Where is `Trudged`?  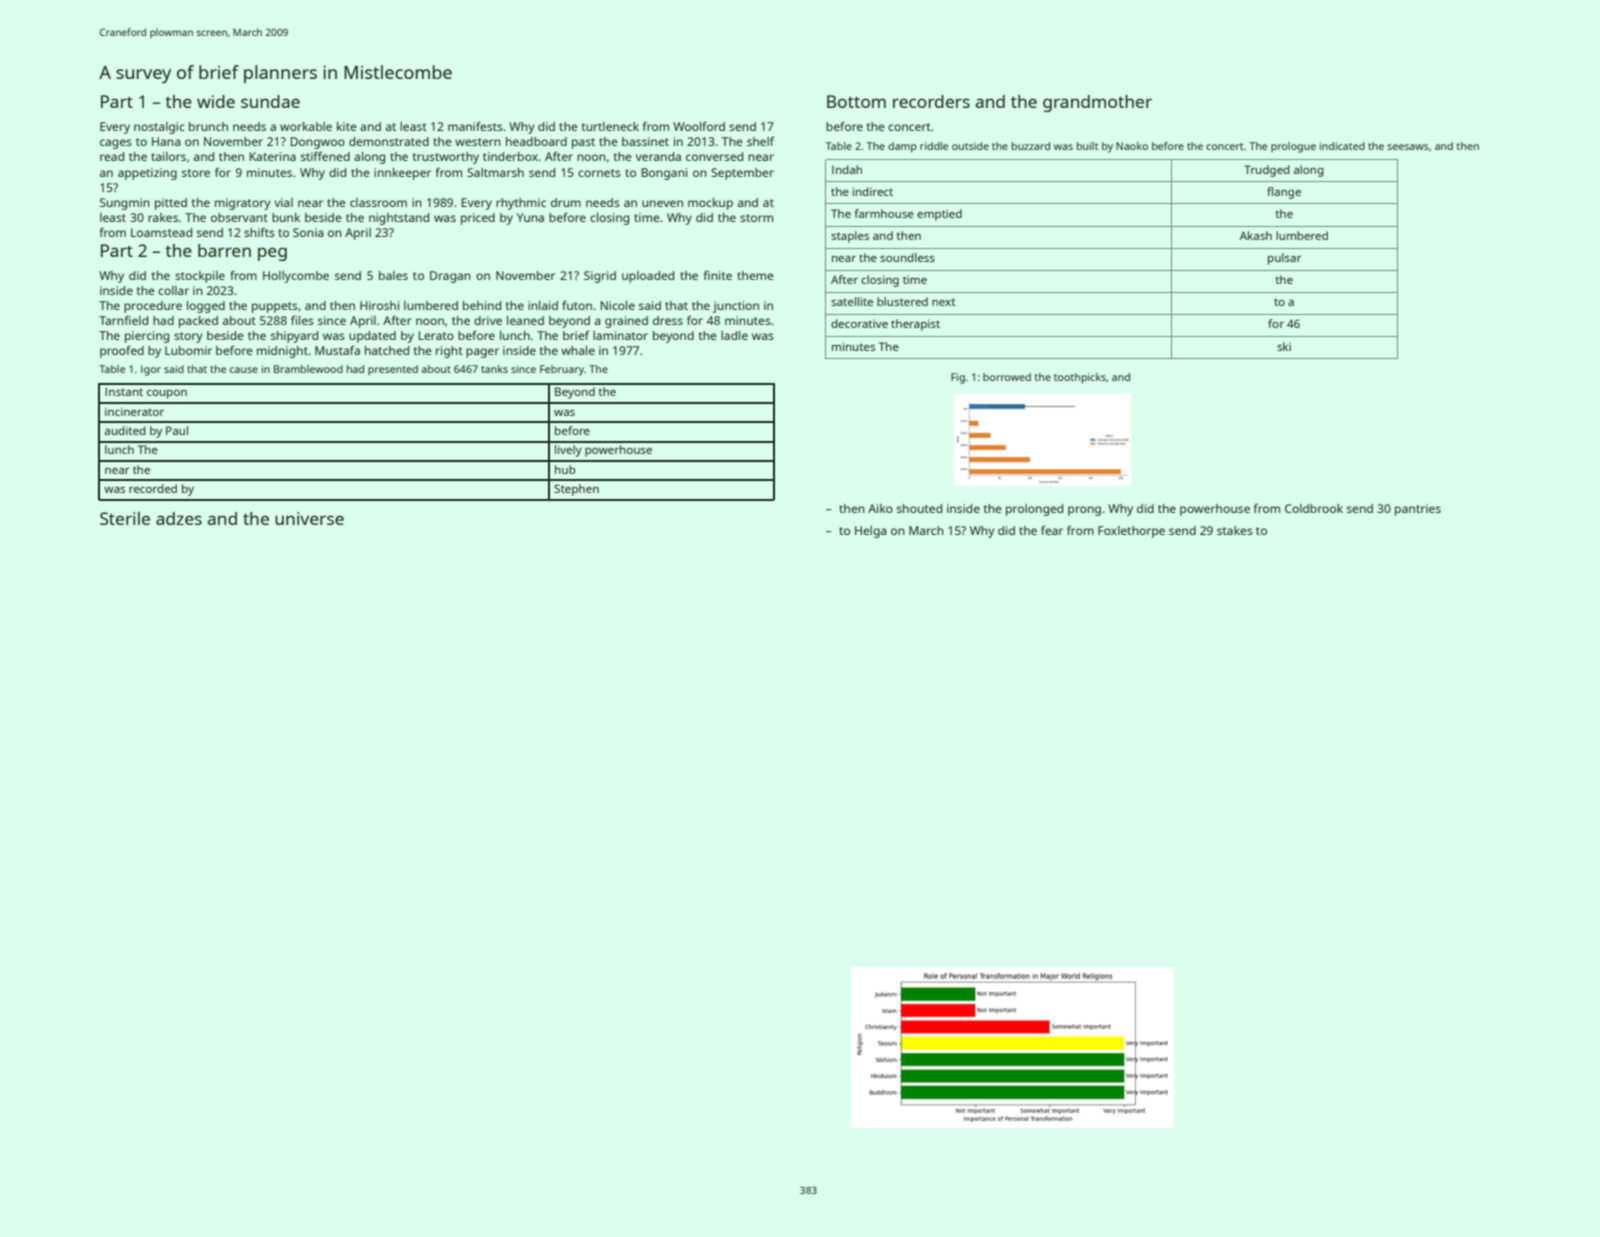 Trudged is located at coordinates (1267, 171).
